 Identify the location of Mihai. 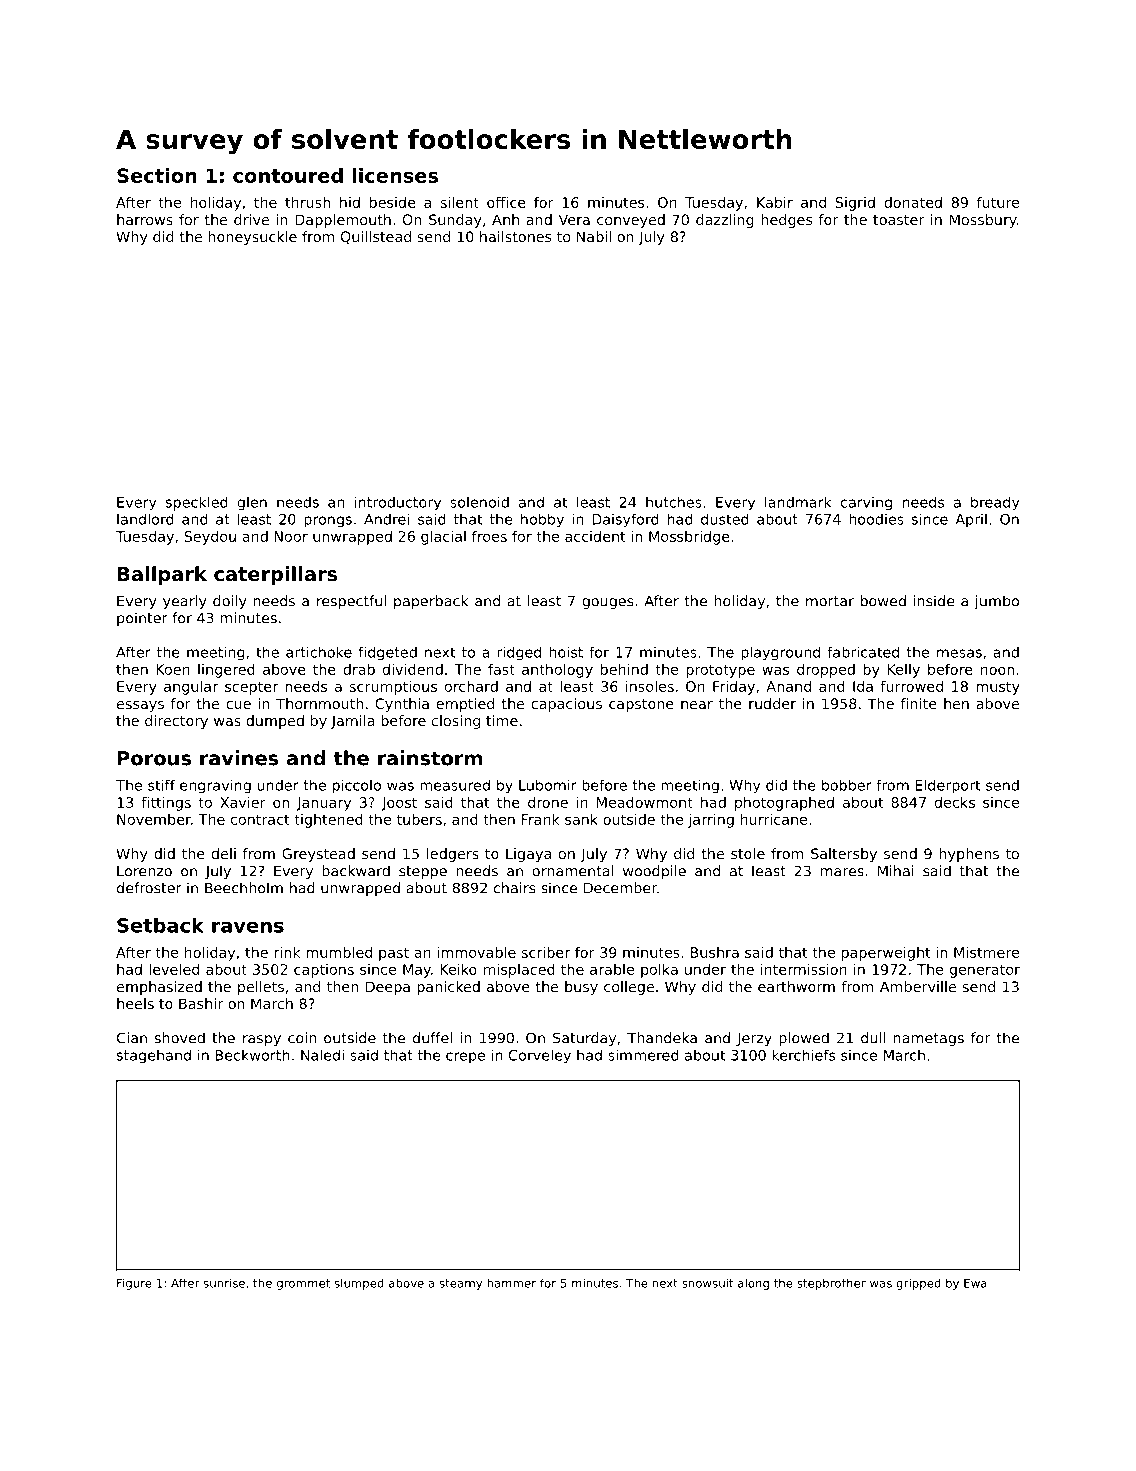
(896, 871).
